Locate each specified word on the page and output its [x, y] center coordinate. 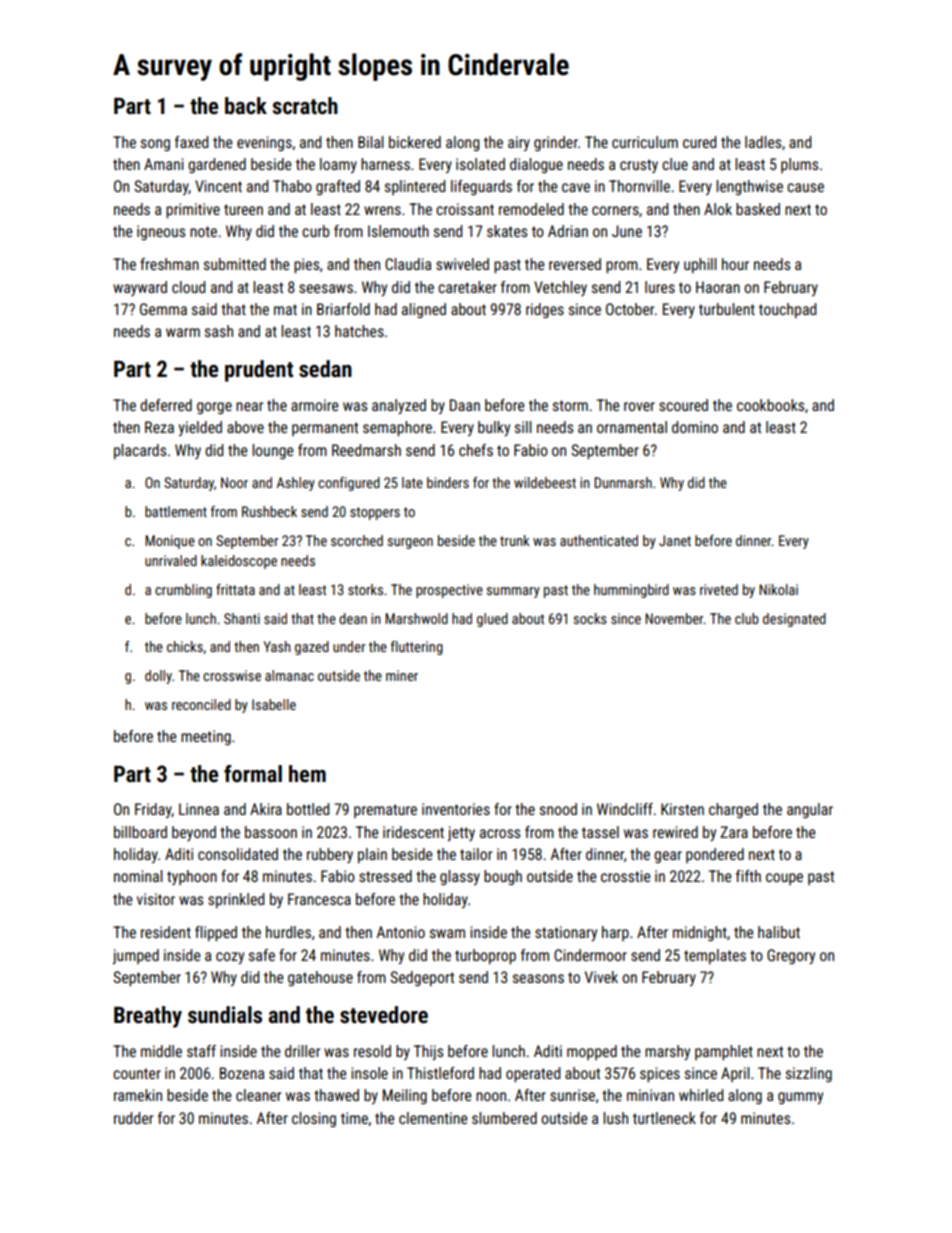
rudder [133, 1118]
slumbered [504, 1118]
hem [307, 774]
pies [306, 265]
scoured [683, 405]
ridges [545, 310]
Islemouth [398, 231]
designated [794, 620]
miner [402, 675]
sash [219, 331]
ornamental [632, 427]
